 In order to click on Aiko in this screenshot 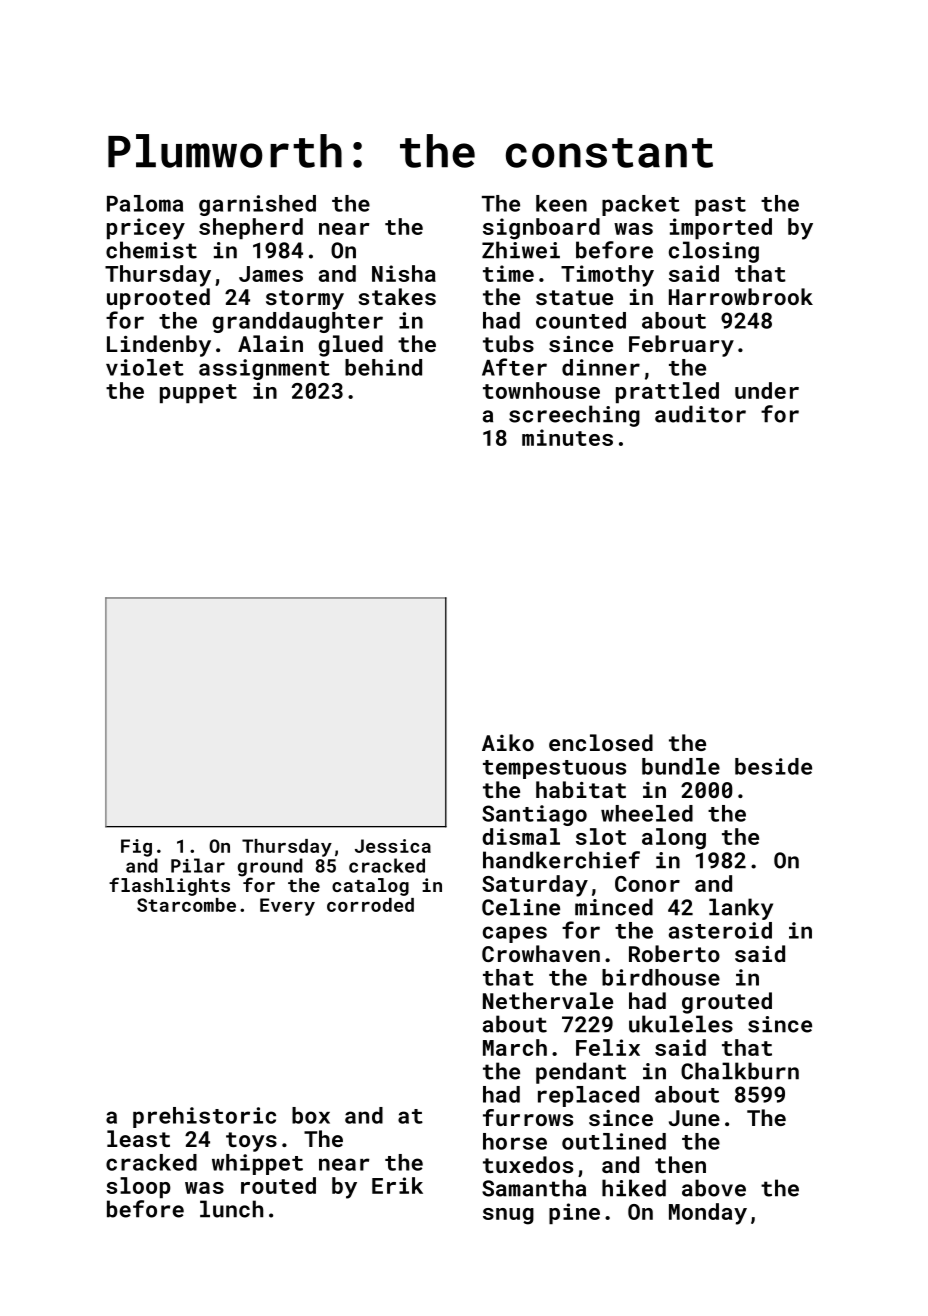, I will do `click(508, 742)`.
